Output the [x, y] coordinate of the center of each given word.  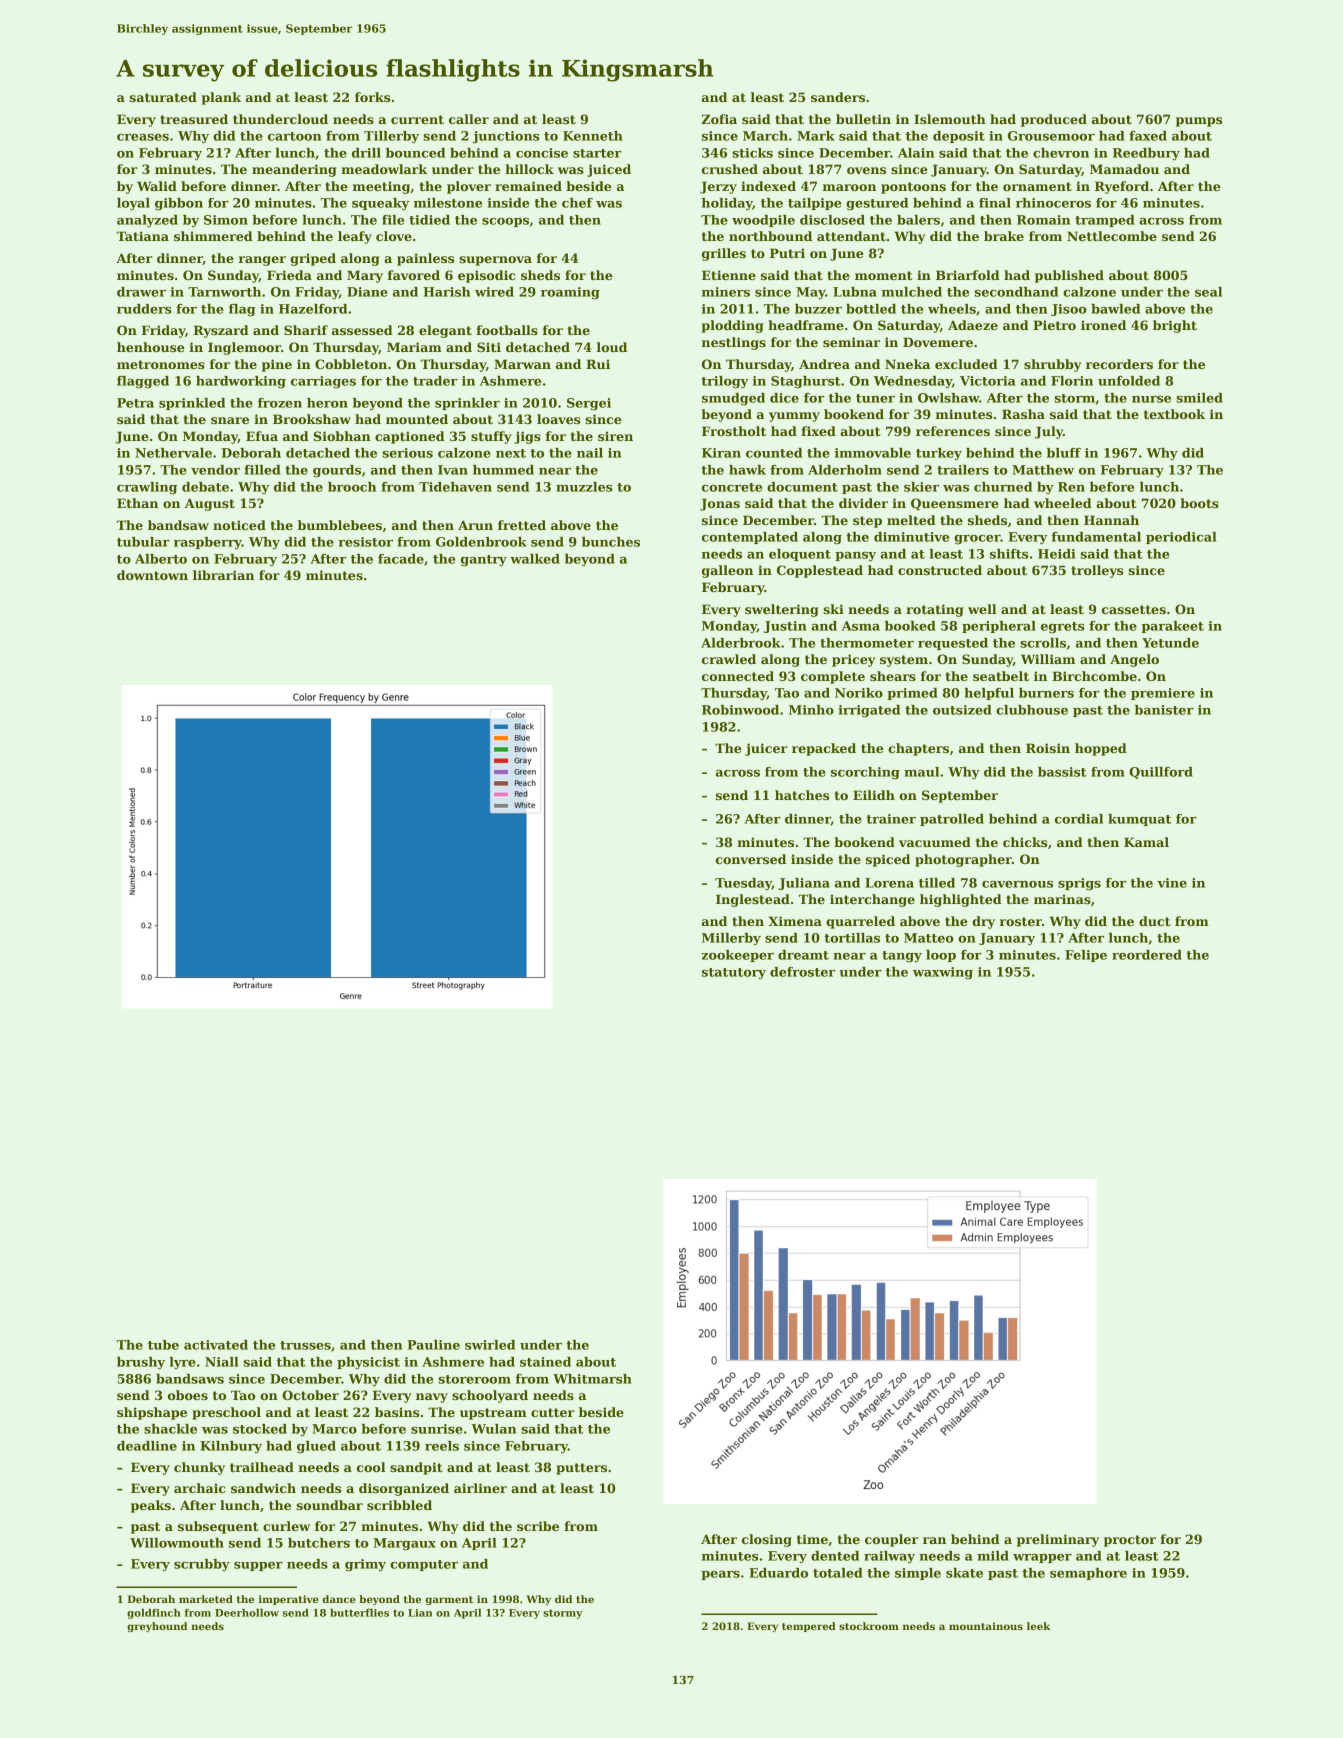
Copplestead [820, 571]
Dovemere [938, 342]
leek [1038, 1626]
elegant [445, 331]
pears [720, 1575]
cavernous [1017, 884]
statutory [734, 974]
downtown [152, 575]
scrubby [202, 1565]
